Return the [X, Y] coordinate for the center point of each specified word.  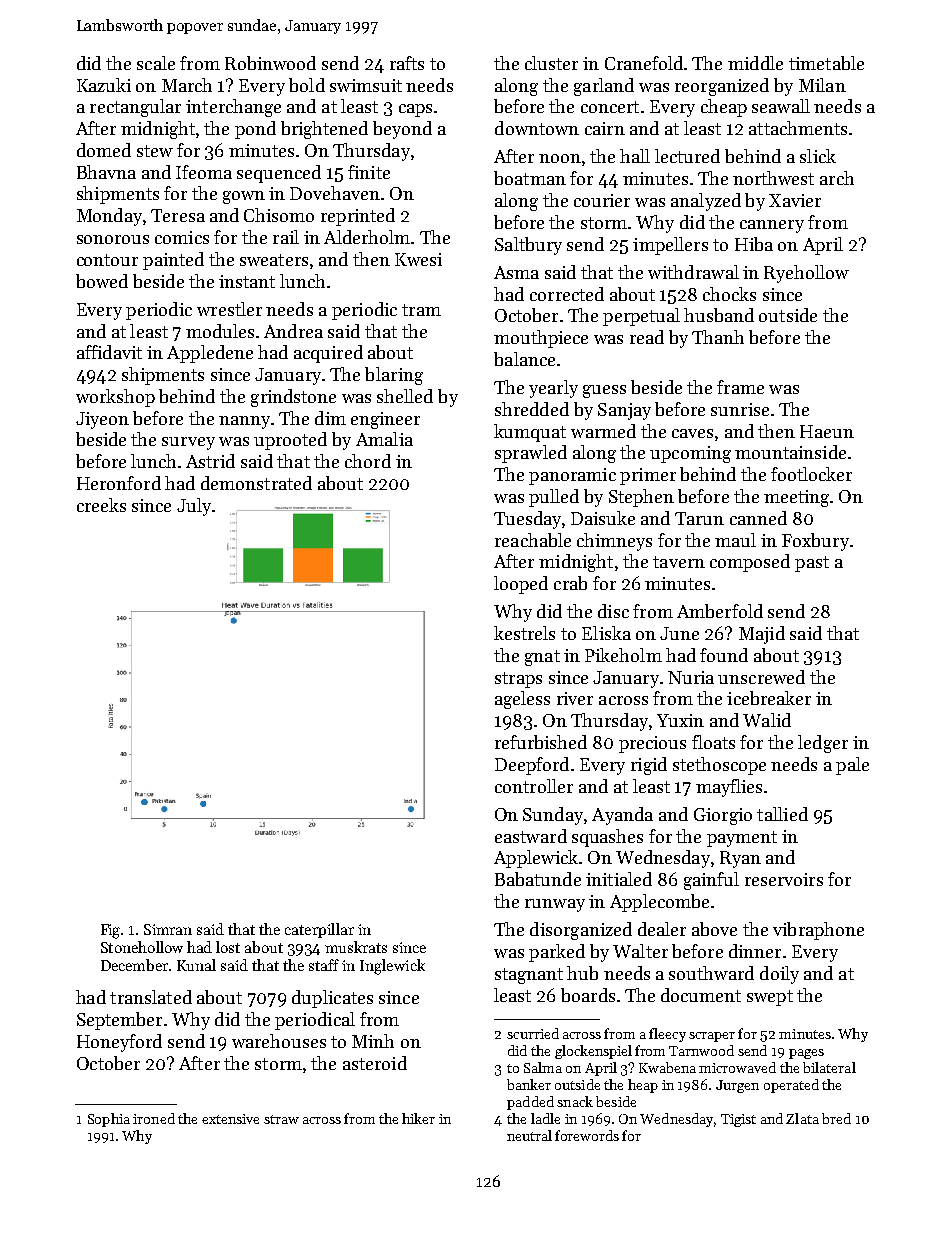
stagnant [529, 976]
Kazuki [104, 85]
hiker [418, 1118]
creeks [101, 505]
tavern [679, 562]
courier [602, 200]
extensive [230, 1119]
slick [818, 156]
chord [368, 461]
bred [836, 1118]
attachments [798, 128]
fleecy [667, 1035]
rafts [407, 63]
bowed [102, 281]
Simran [168, 929]
